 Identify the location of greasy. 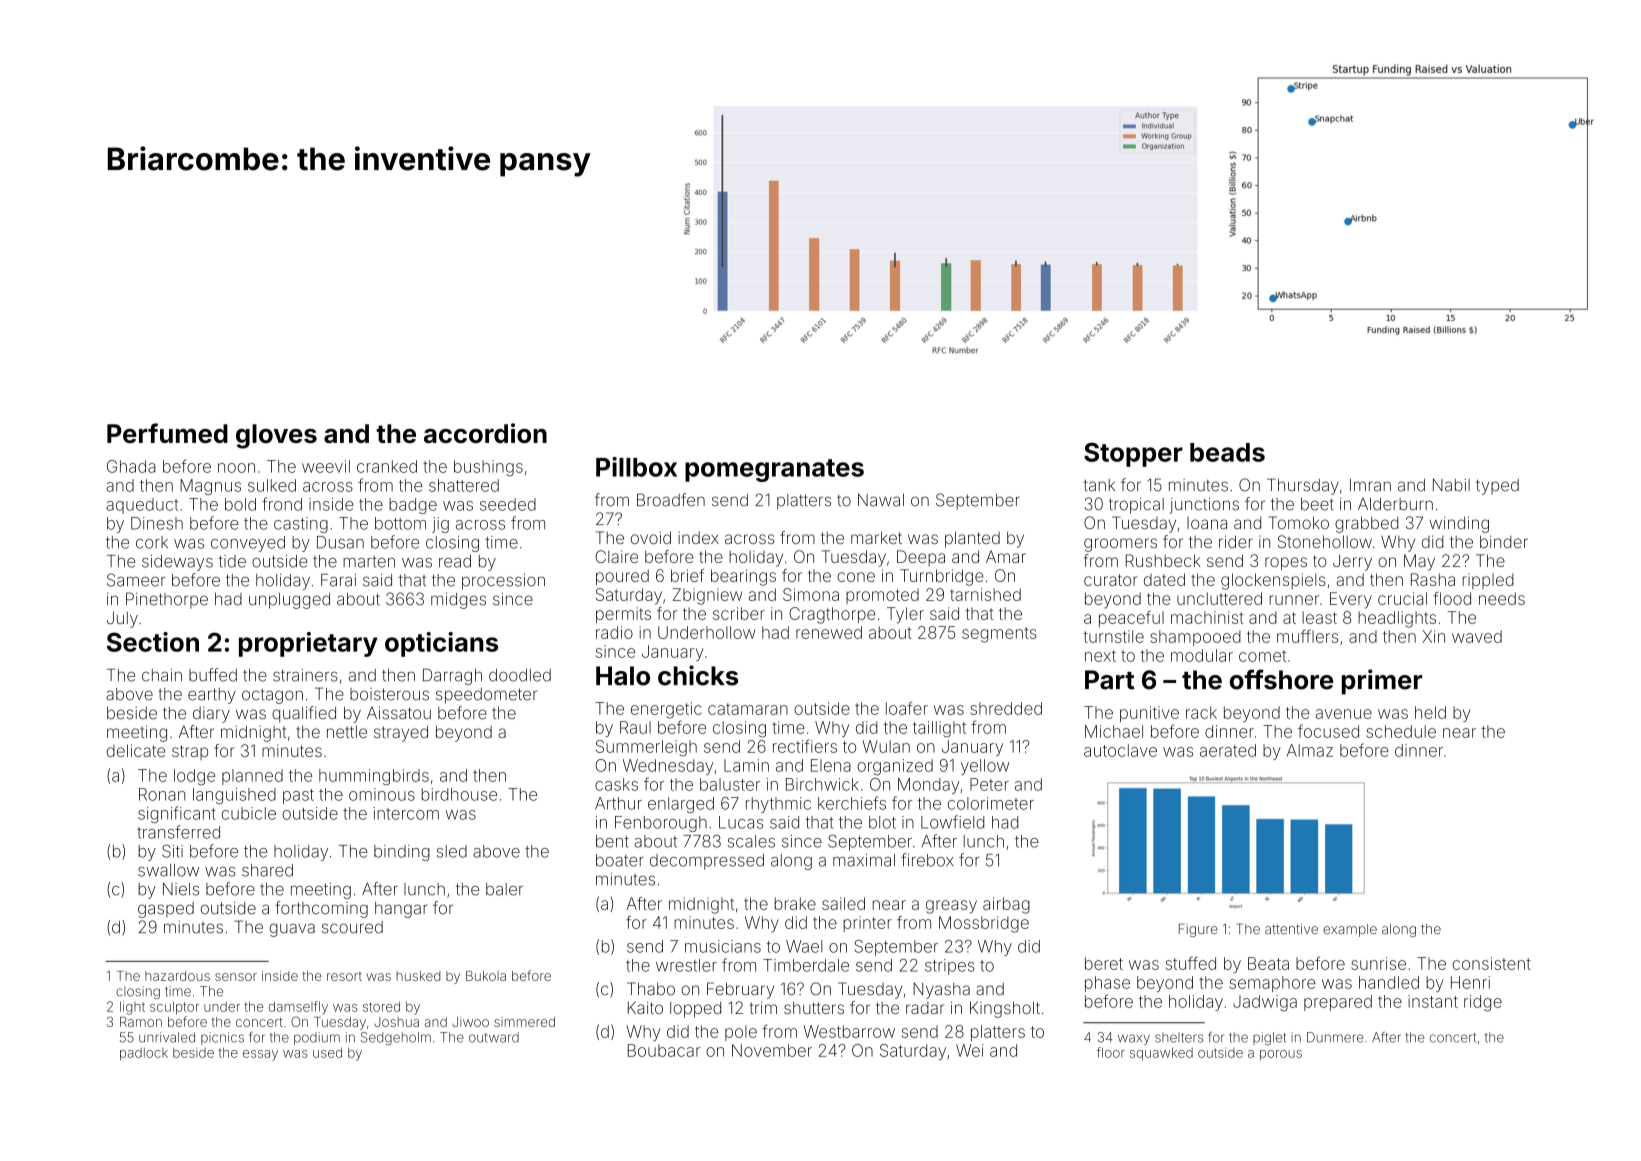
(951, 907).
